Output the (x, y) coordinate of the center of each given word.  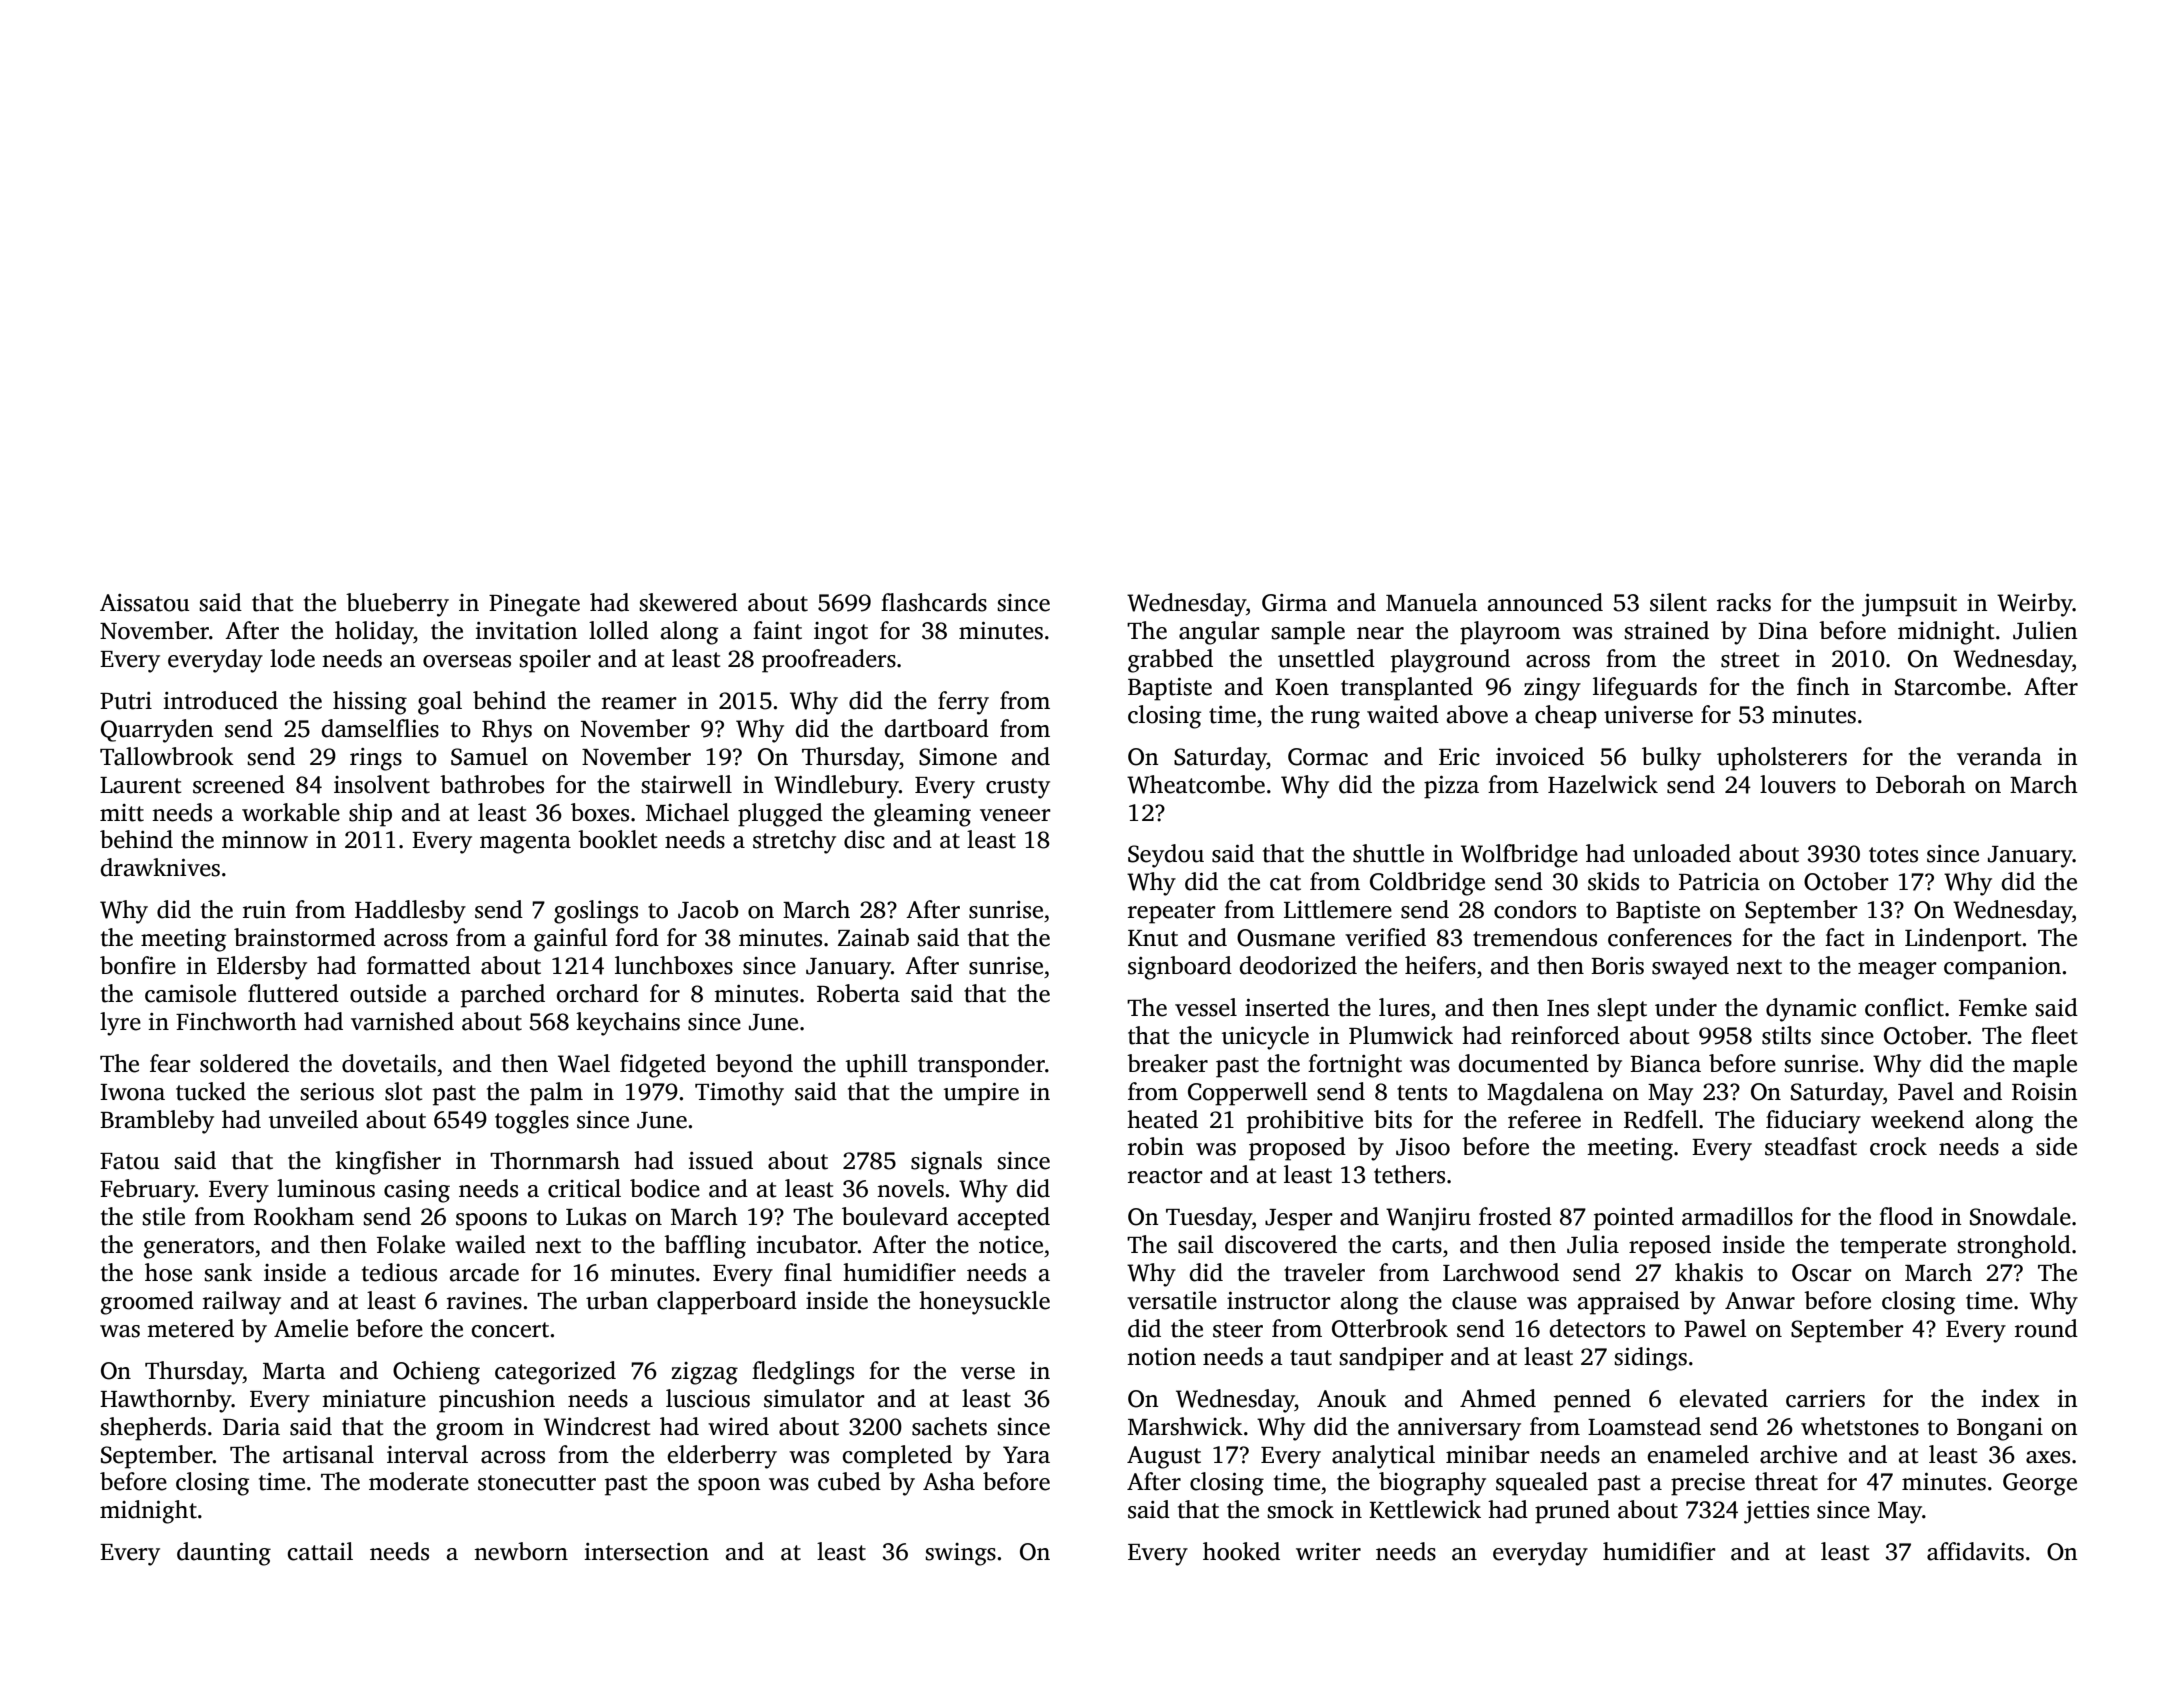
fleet (2054, 1035)
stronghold (2014, 1247)
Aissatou (145, 603)
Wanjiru (1428, 1219)
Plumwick (1401, 1035)
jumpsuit (1909, 605)
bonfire (138, 965)
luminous (326, 1188)
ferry (963, 703)
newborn (521, 1551)
